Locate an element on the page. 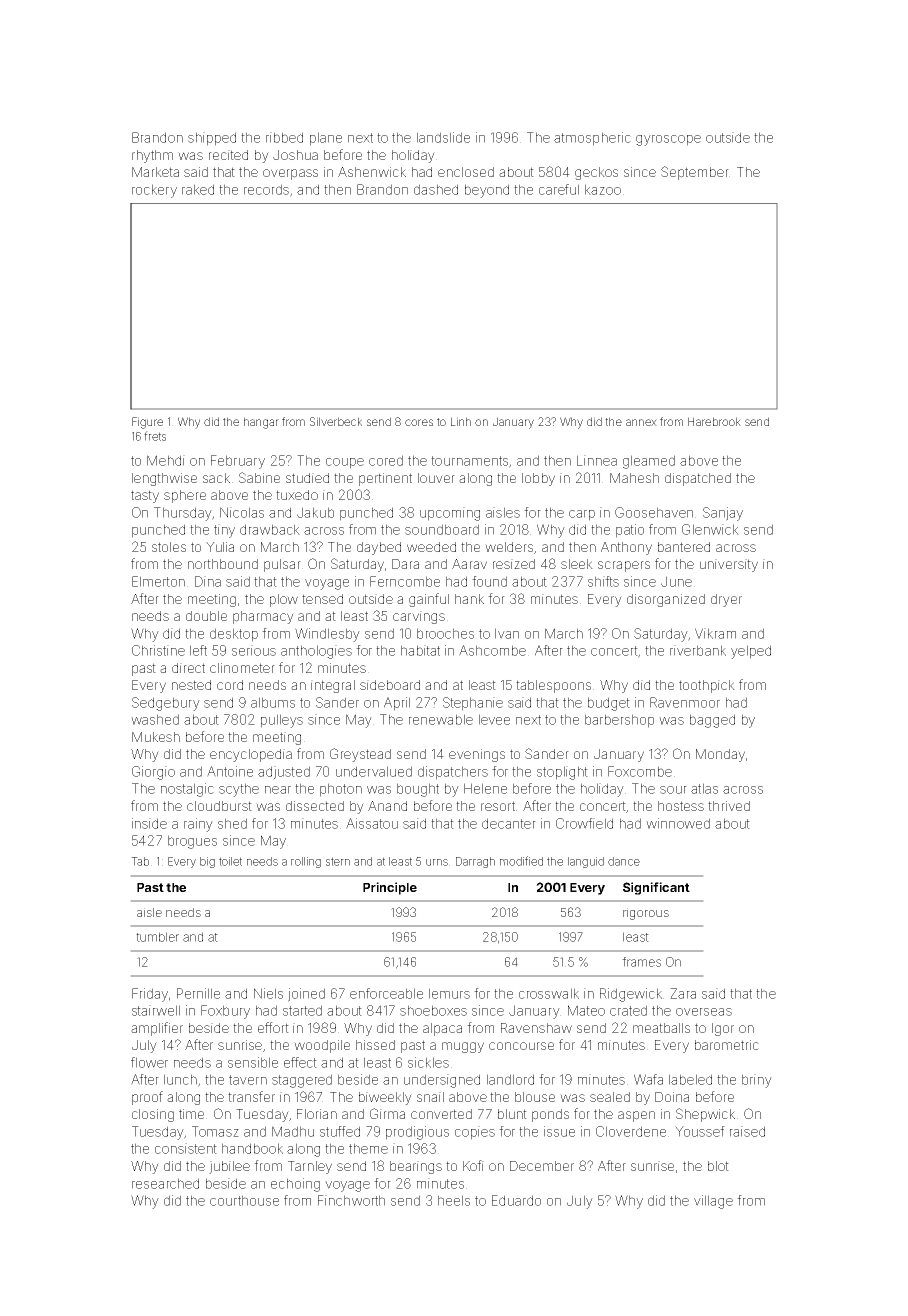 Image resolution: width=908 pixels, height=1316 pixels. rhythm is located at coordinates (152, 156).
